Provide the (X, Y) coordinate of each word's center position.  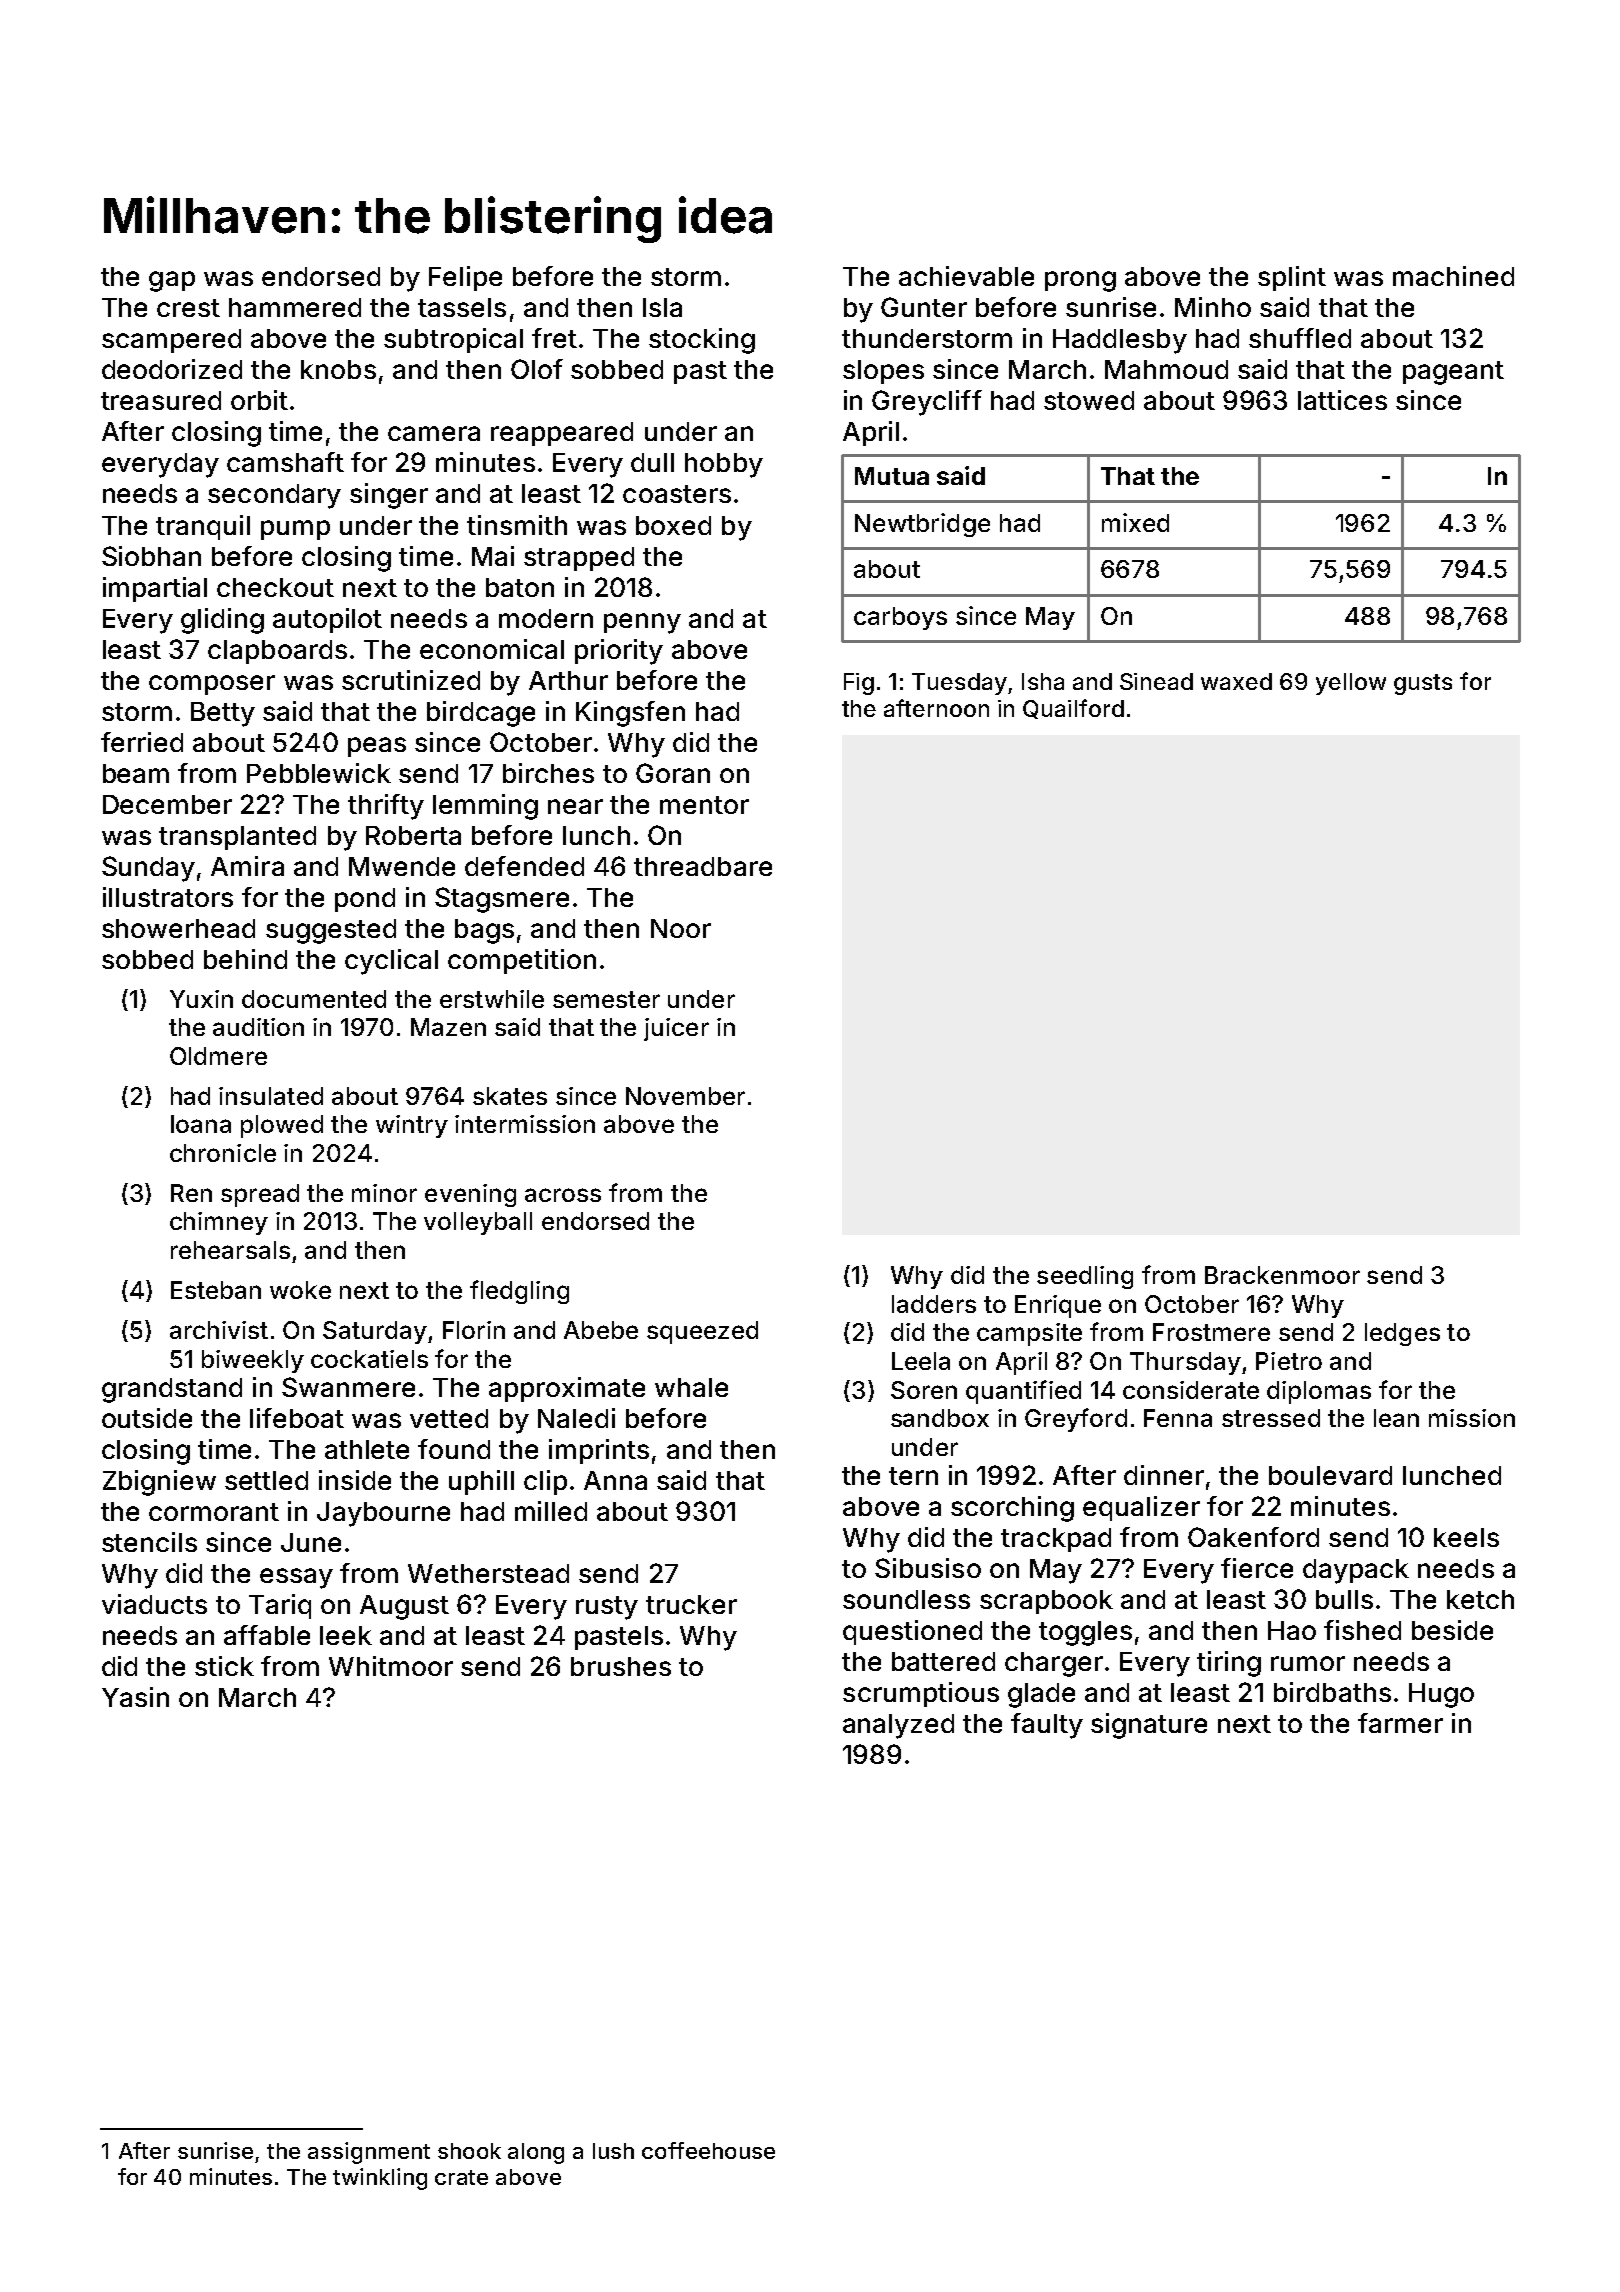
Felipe (465, 278)
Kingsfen (630, 714)
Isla (662, 307)
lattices (1342, 400)
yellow (1351, 684)
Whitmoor (391, 1666)
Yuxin (201, 999)
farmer (1400, 1723)
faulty (1047, 1726)
